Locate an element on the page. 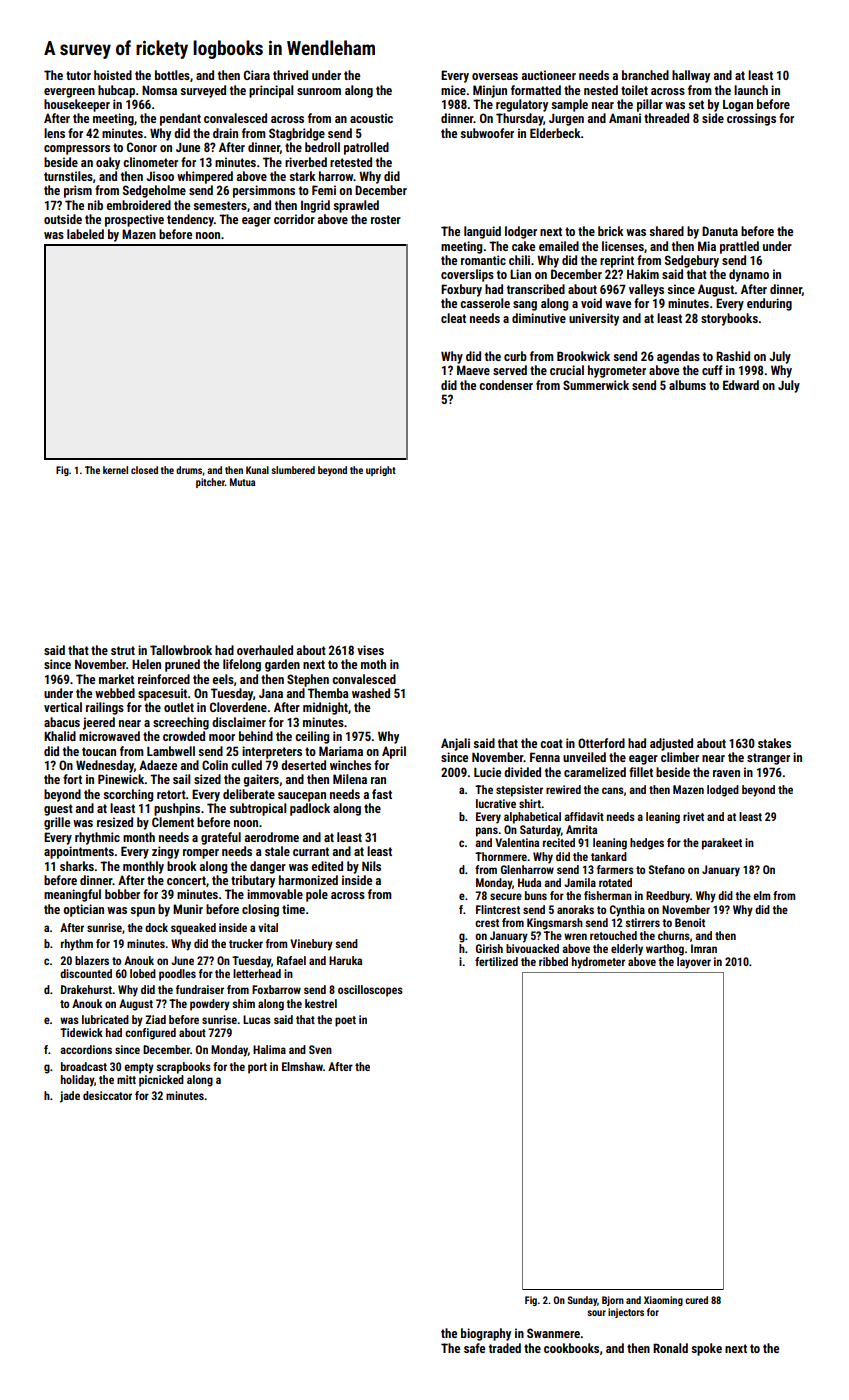 Image resolution: width=849 pixels, height=1400 pixels. fast is located at coordinates (382, 794).
